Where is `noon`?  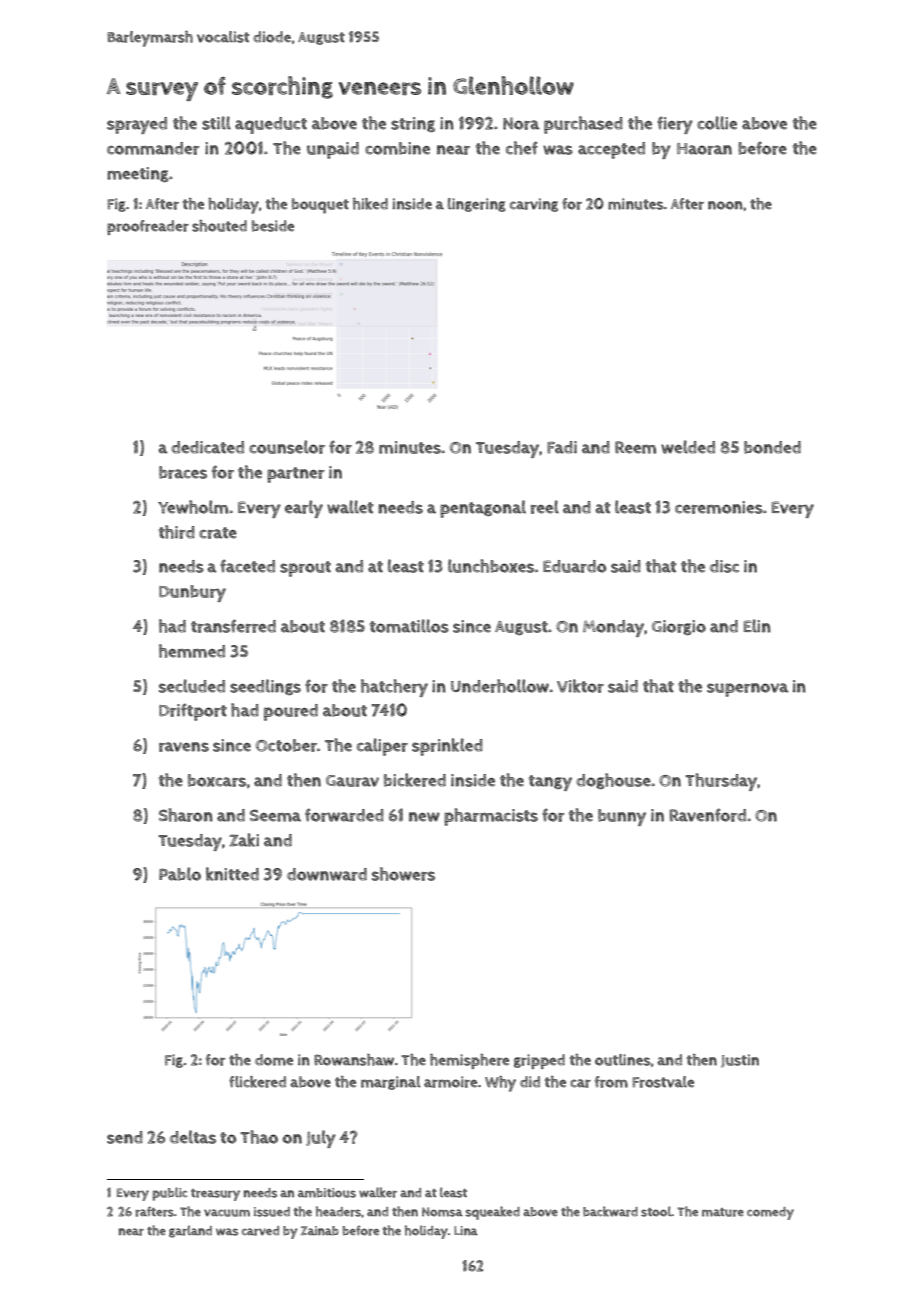 noon is located at coordinates (725, 205).
